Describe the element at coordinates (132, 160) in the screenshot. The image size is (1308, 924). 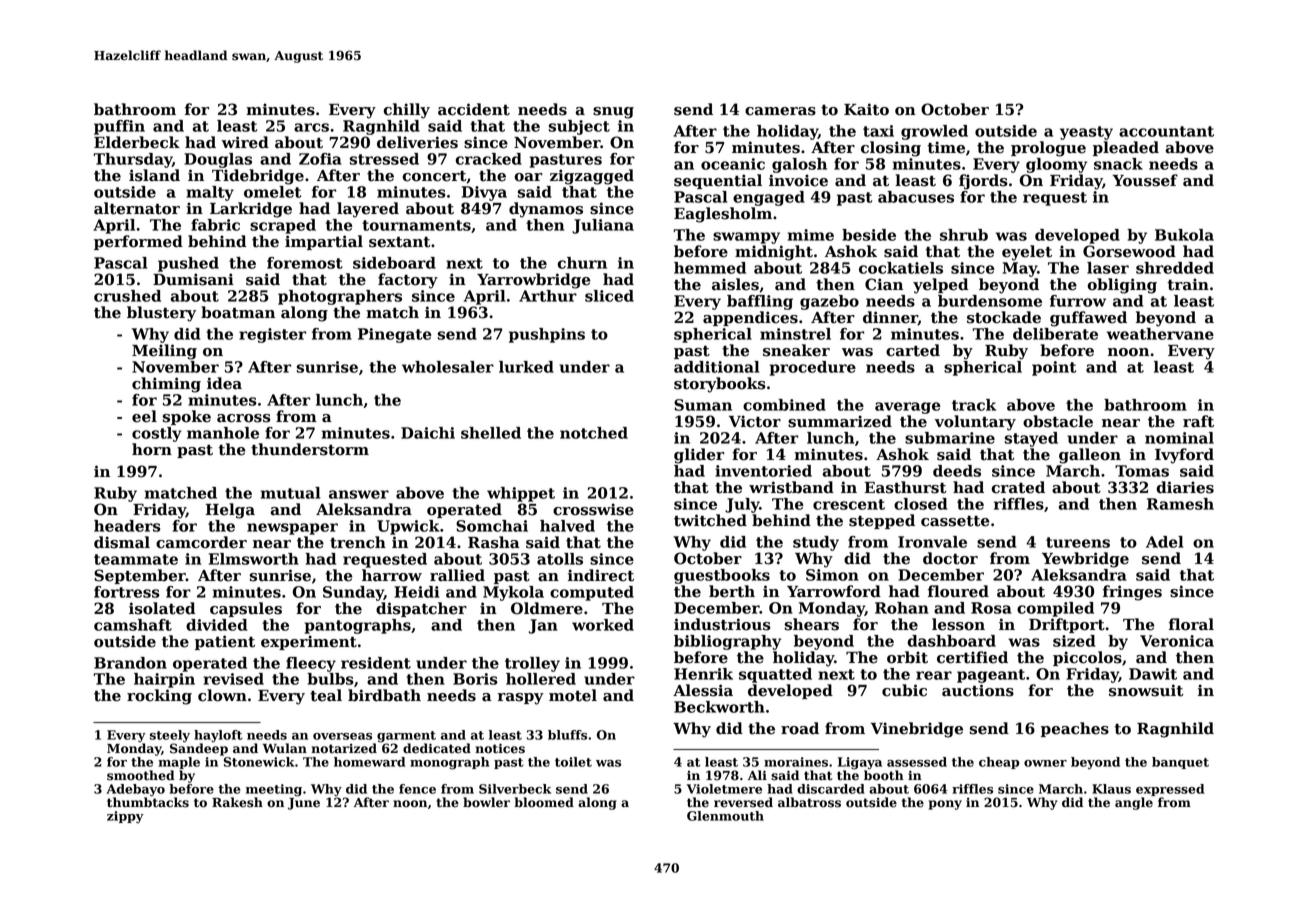
I see `Thursday` at that location.
